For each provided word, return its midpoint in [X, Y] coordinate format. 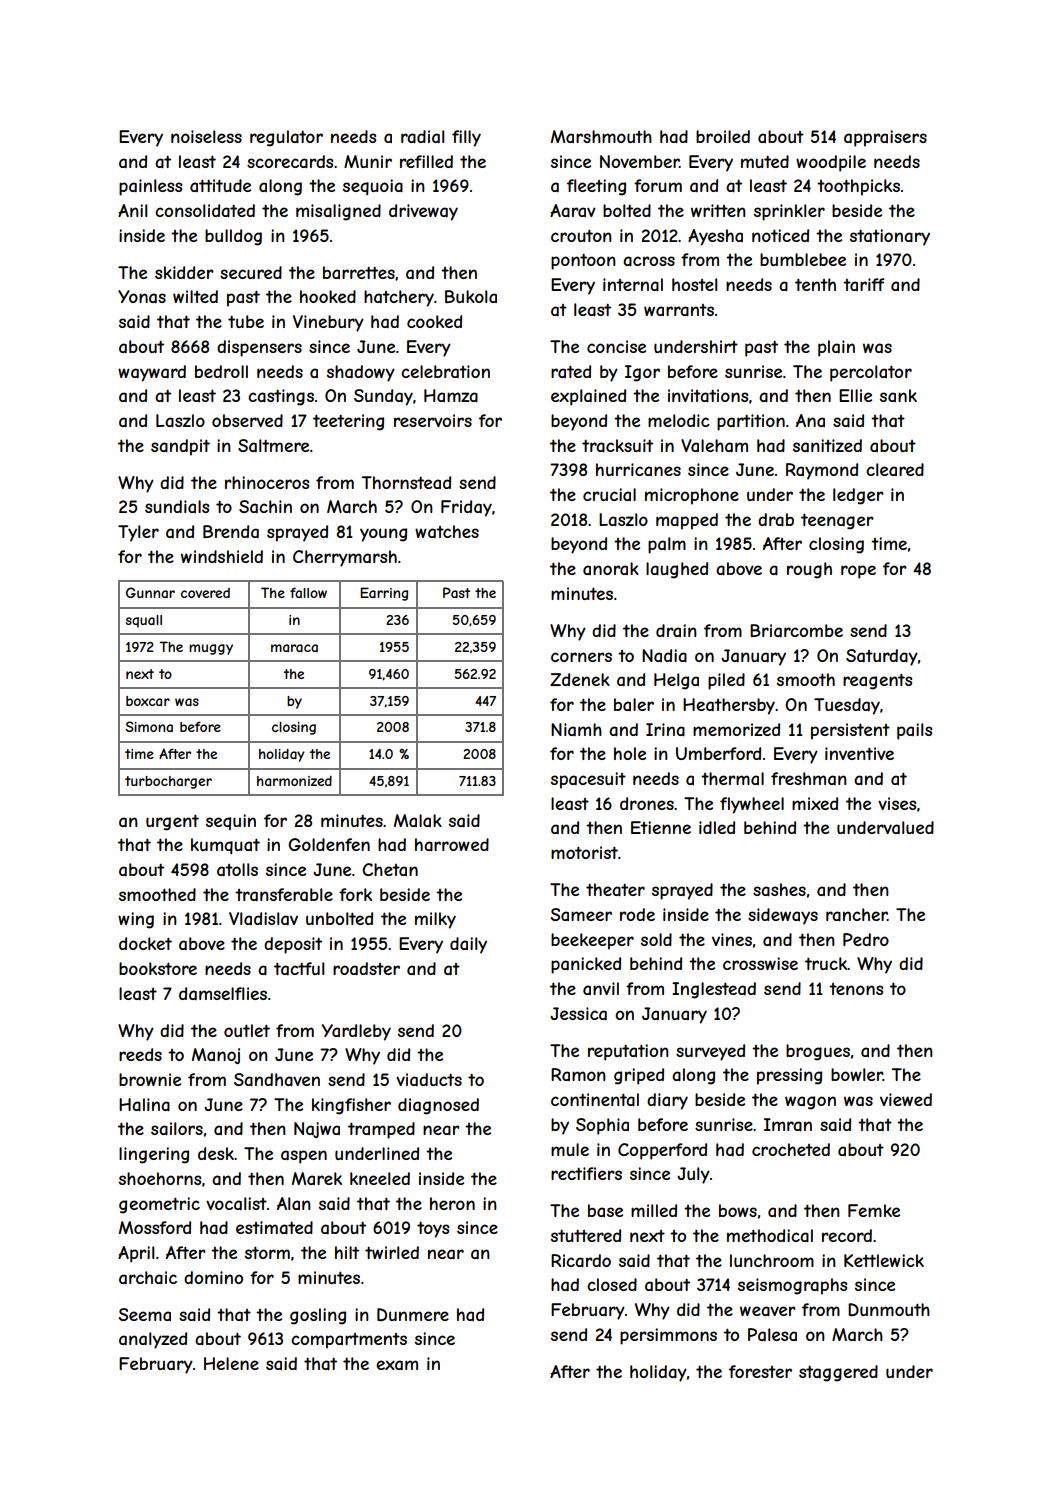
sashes [779, 889]
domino [213, 1277]
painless [150, 187]
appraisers [885, 138]
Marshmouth [601, 136]
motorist [584, 852]
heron [452, 1203]
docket [145, 943]
